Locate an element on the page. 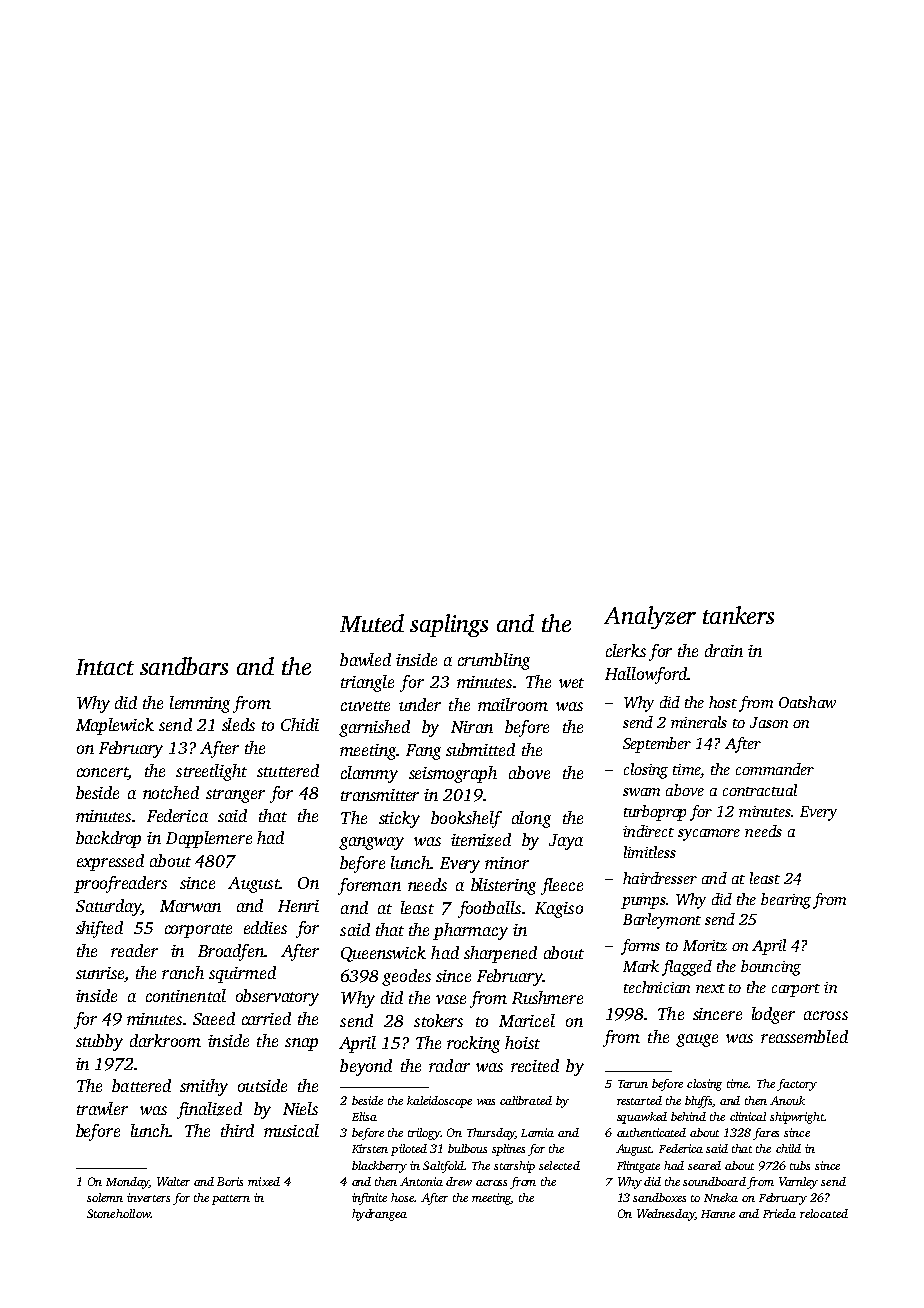 The width and height of the page is (924, 1308). sycamore is located at coordinates (709, 835).
